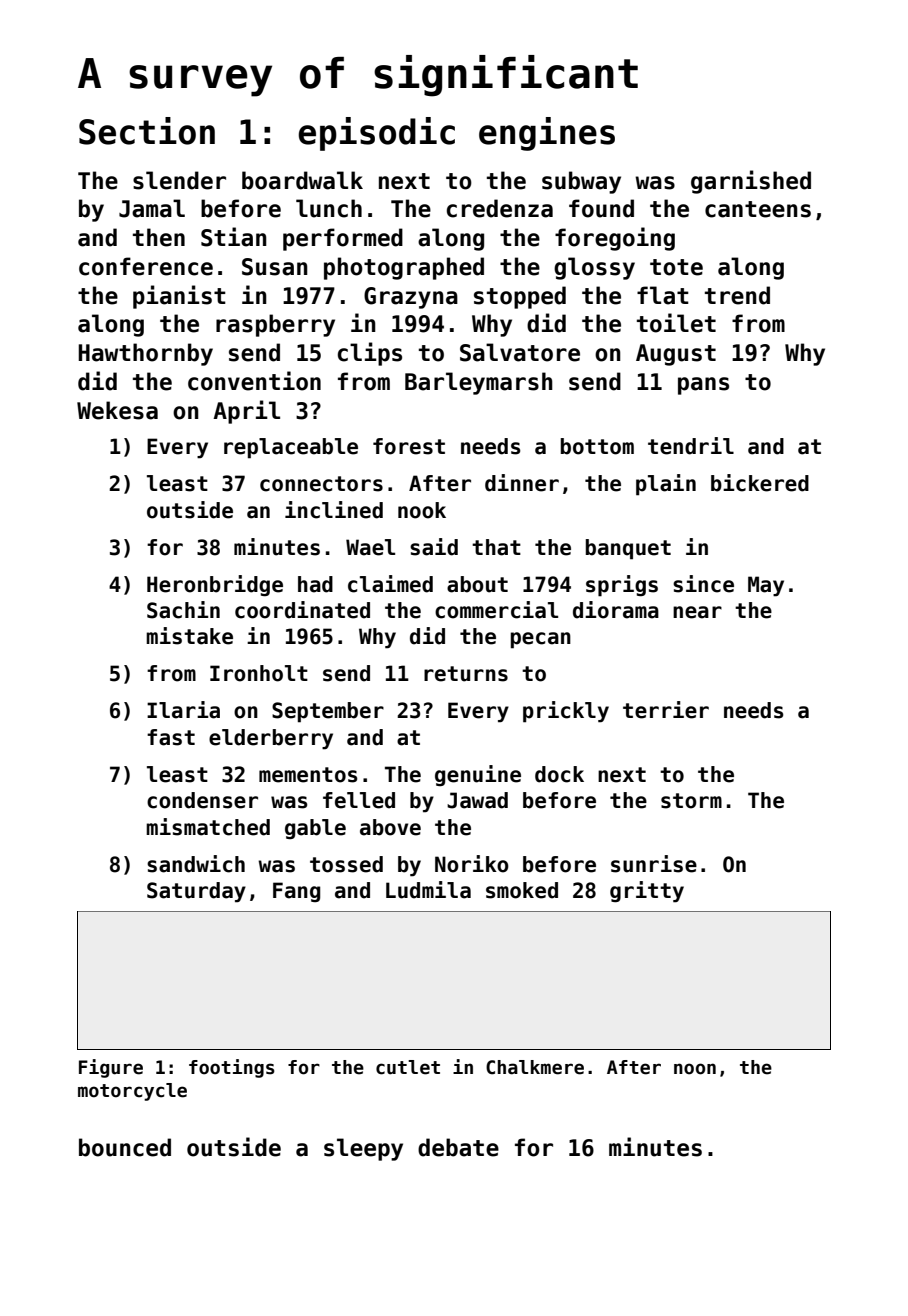 The image size is (908, 1316). I want to click on motorcycle, so click(132, 1092).
